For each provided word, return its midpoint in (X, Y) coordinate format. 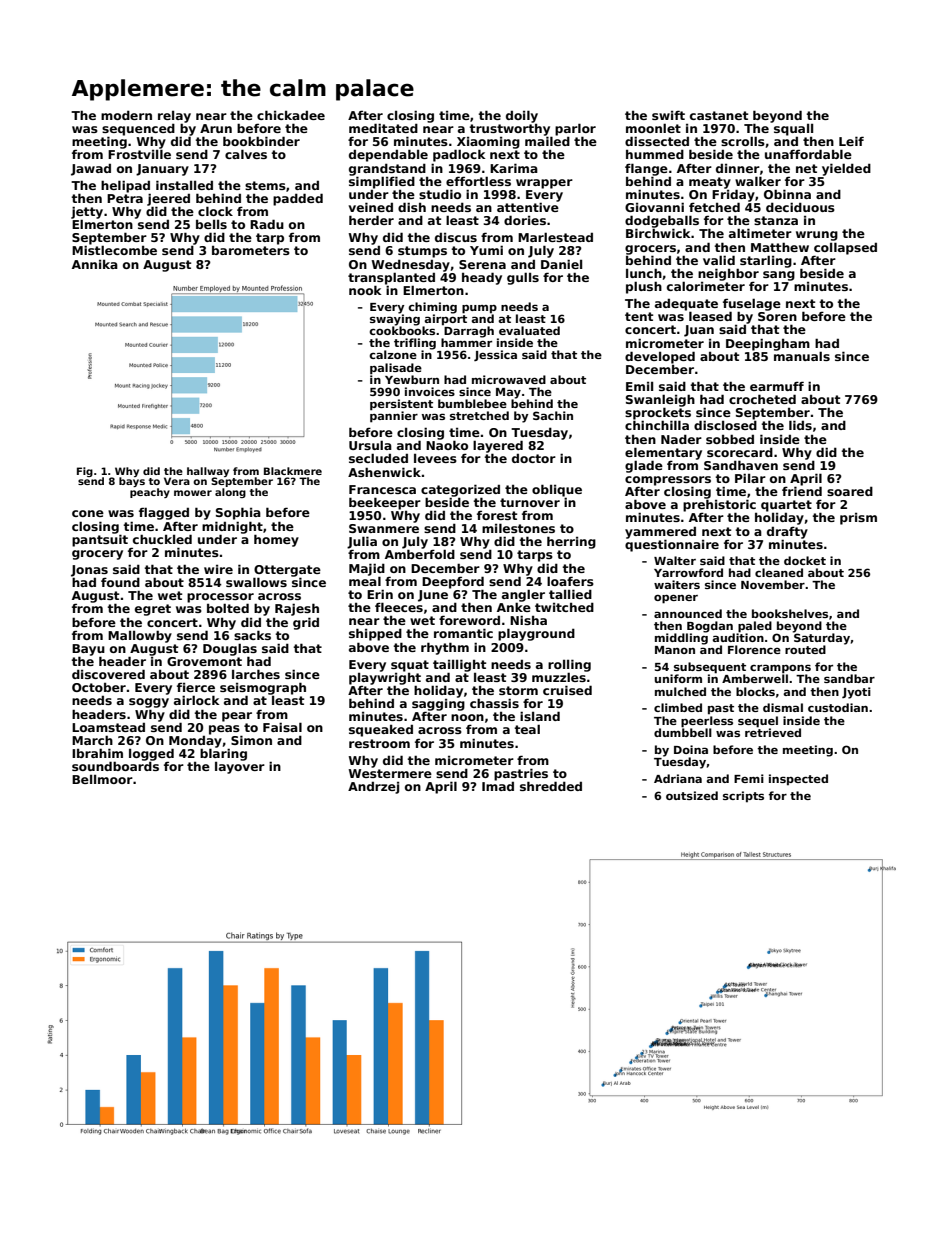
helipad (125, 186)
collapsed (845, 248)
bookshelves (790, 613)
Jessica (495, 355)
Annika (95, 264)
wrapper (544, 184)
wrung (817, 236)
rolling (569, 665)
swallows (256, 582)
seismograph (263, 689)
